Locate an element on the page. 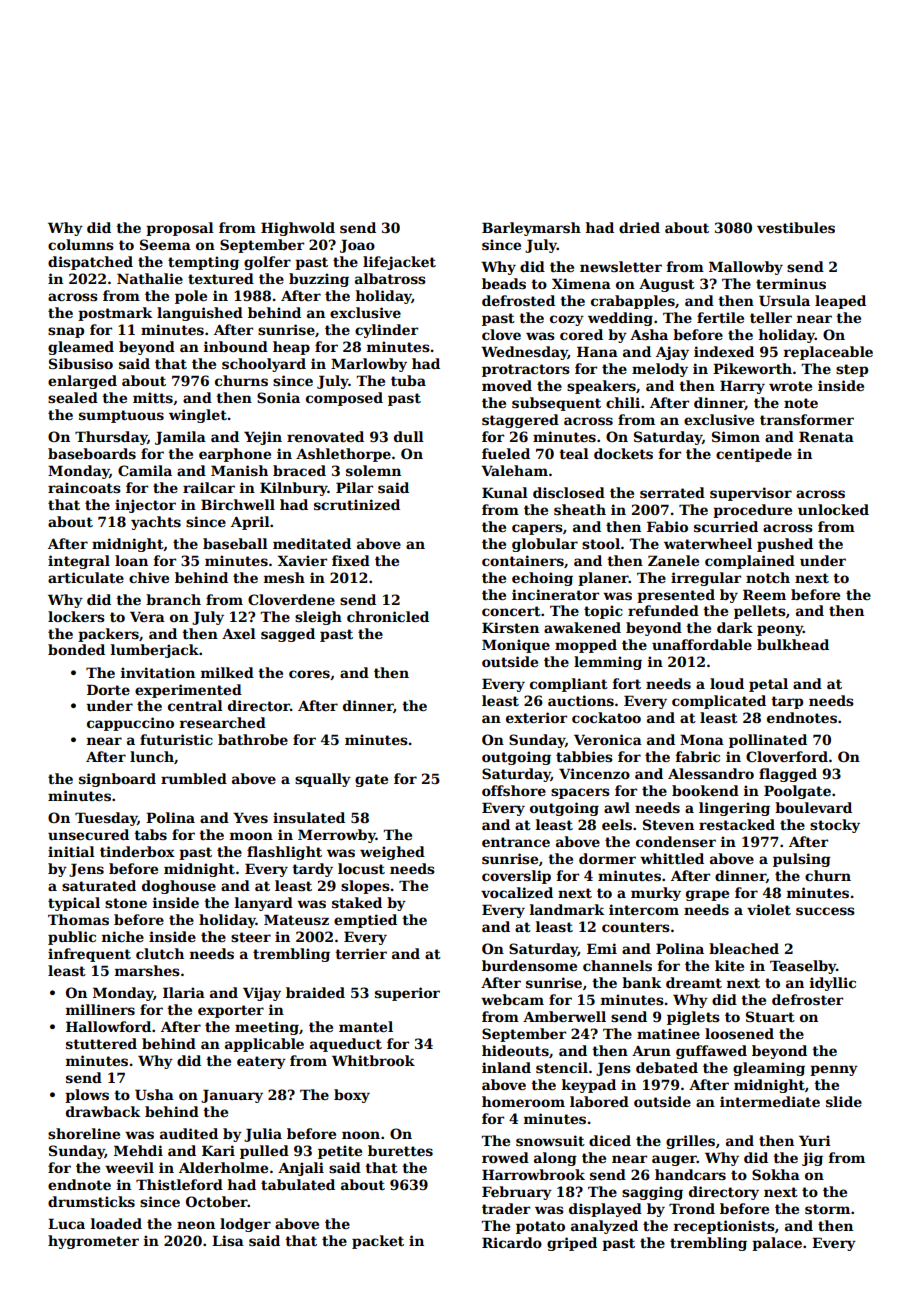 Image resolution: width=924 pixels, height=1314 pixels. intercom is located at coordinates (644, 909).
